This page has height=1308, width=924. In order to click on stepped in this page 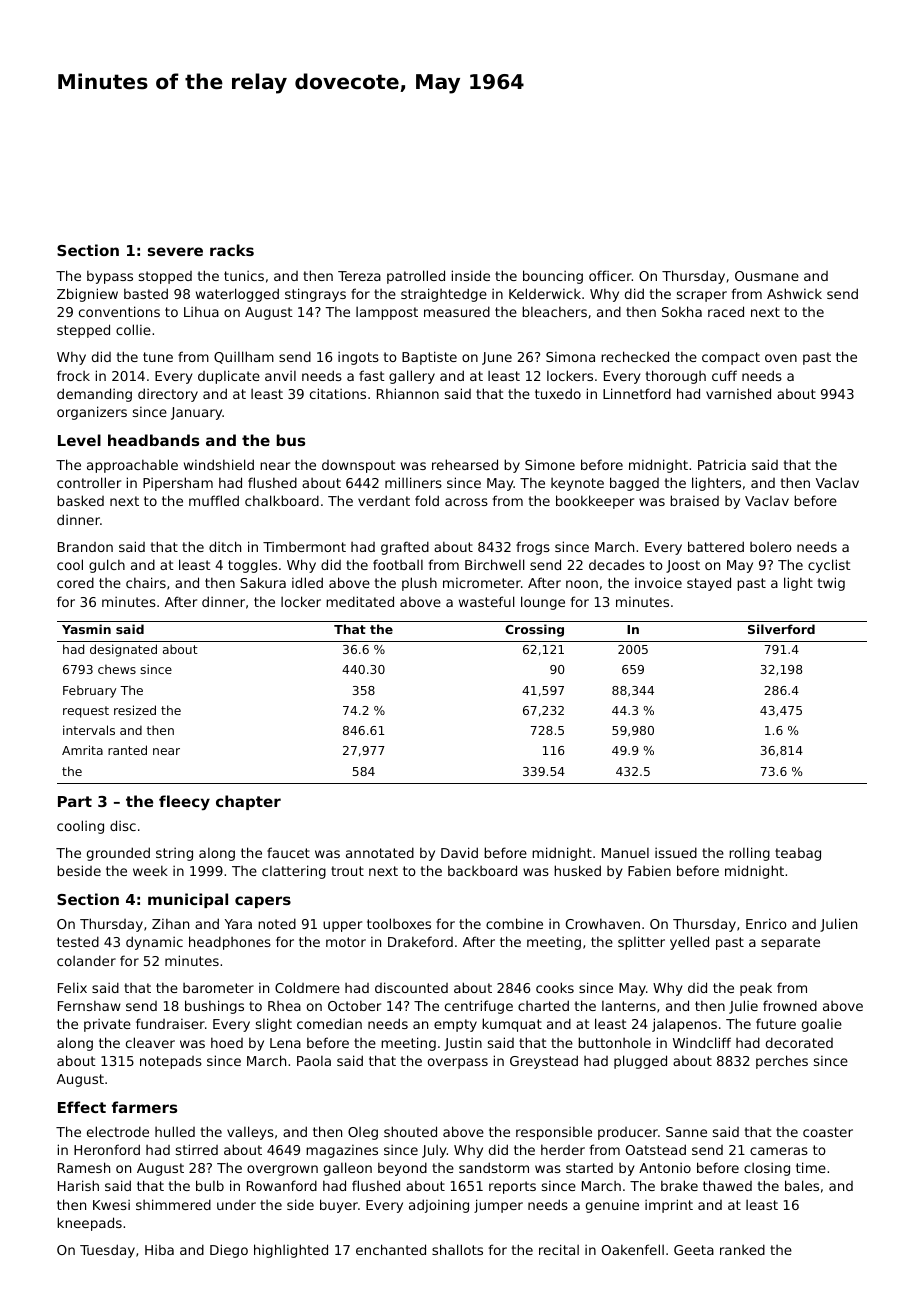, I will do `click(83, 331)`.
